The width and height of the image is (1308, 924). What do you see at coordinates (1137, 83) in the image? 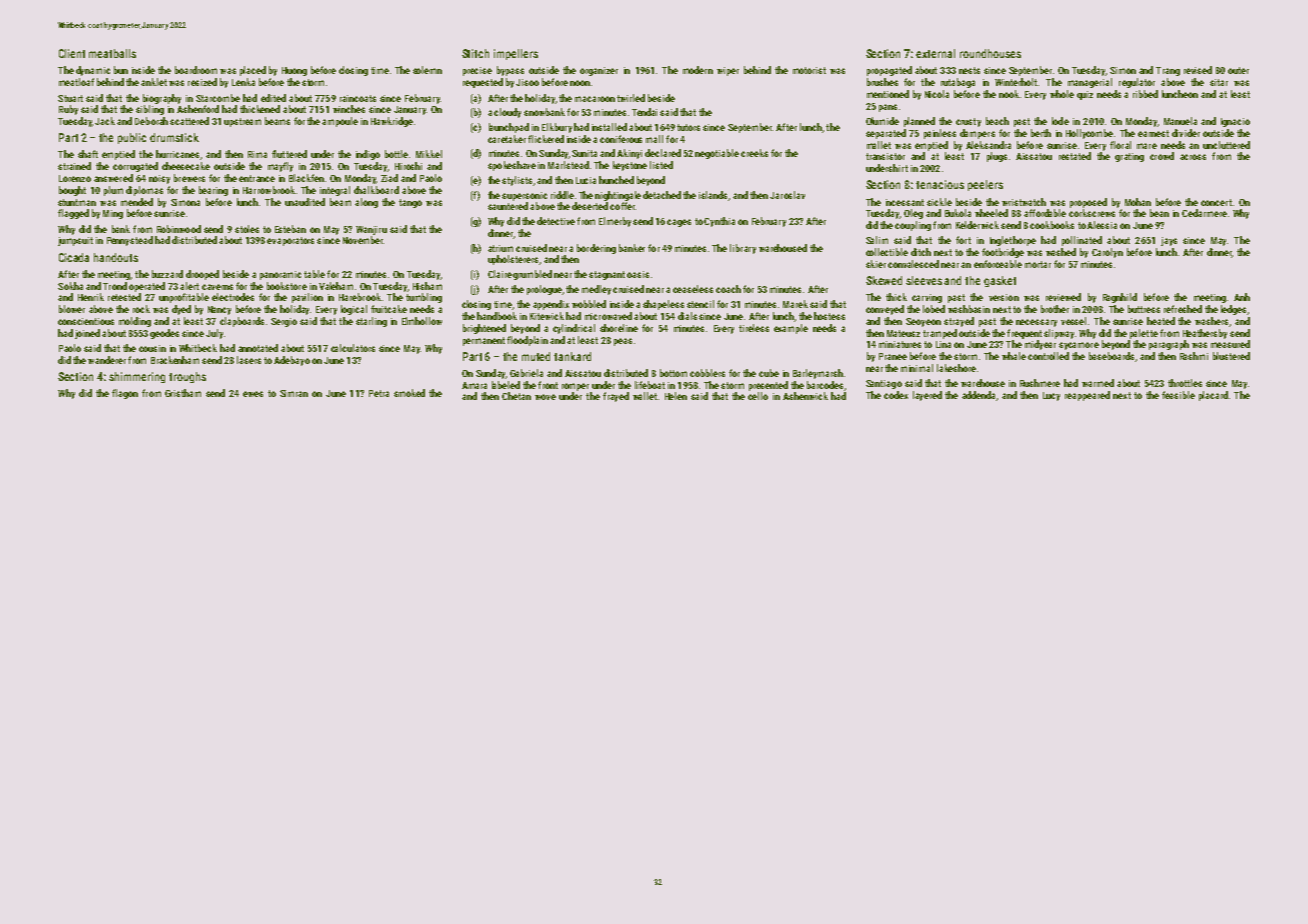
I see `regulator` at bounding box center [1137, 83].
